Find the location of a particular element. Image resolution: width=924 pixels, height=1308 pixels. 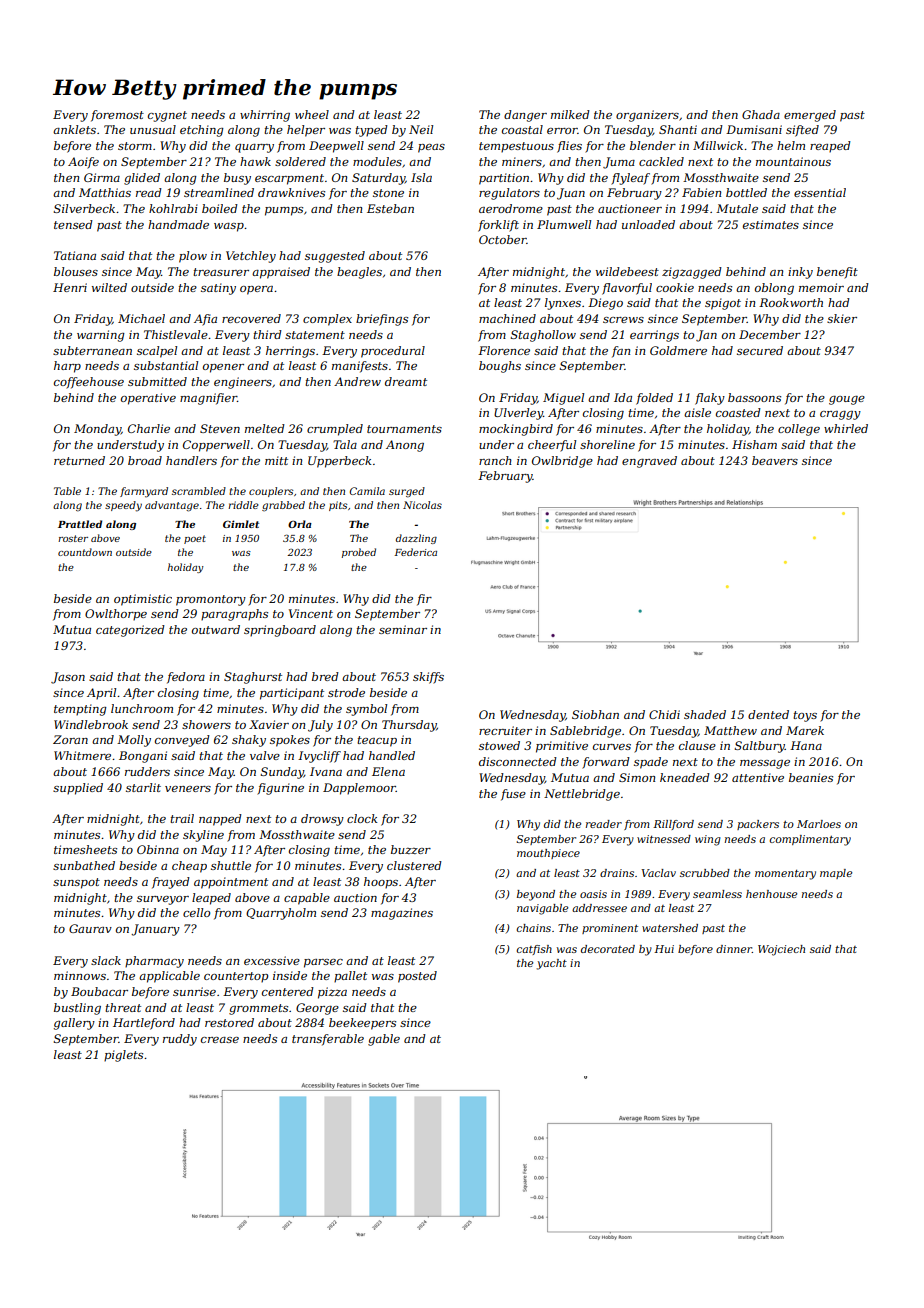

posted is located at coordinates (417, 977).
